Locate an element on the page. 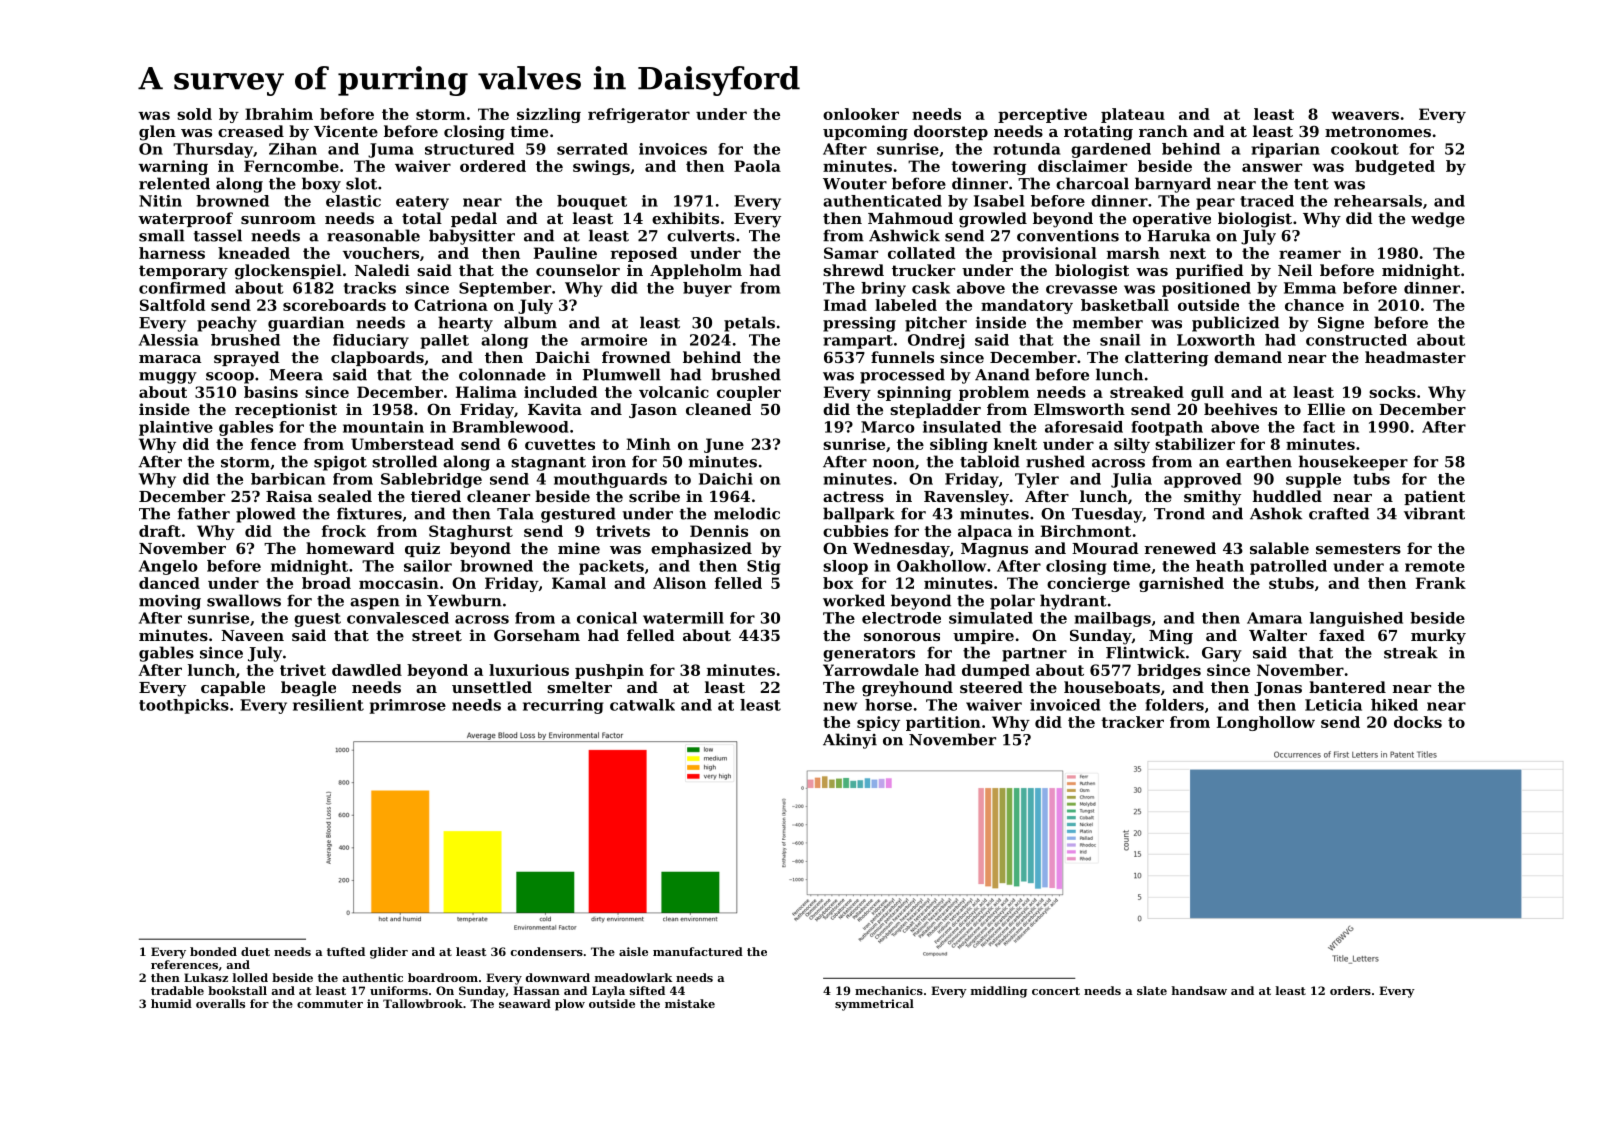  onlooker is located at coordinates (861, 114).
